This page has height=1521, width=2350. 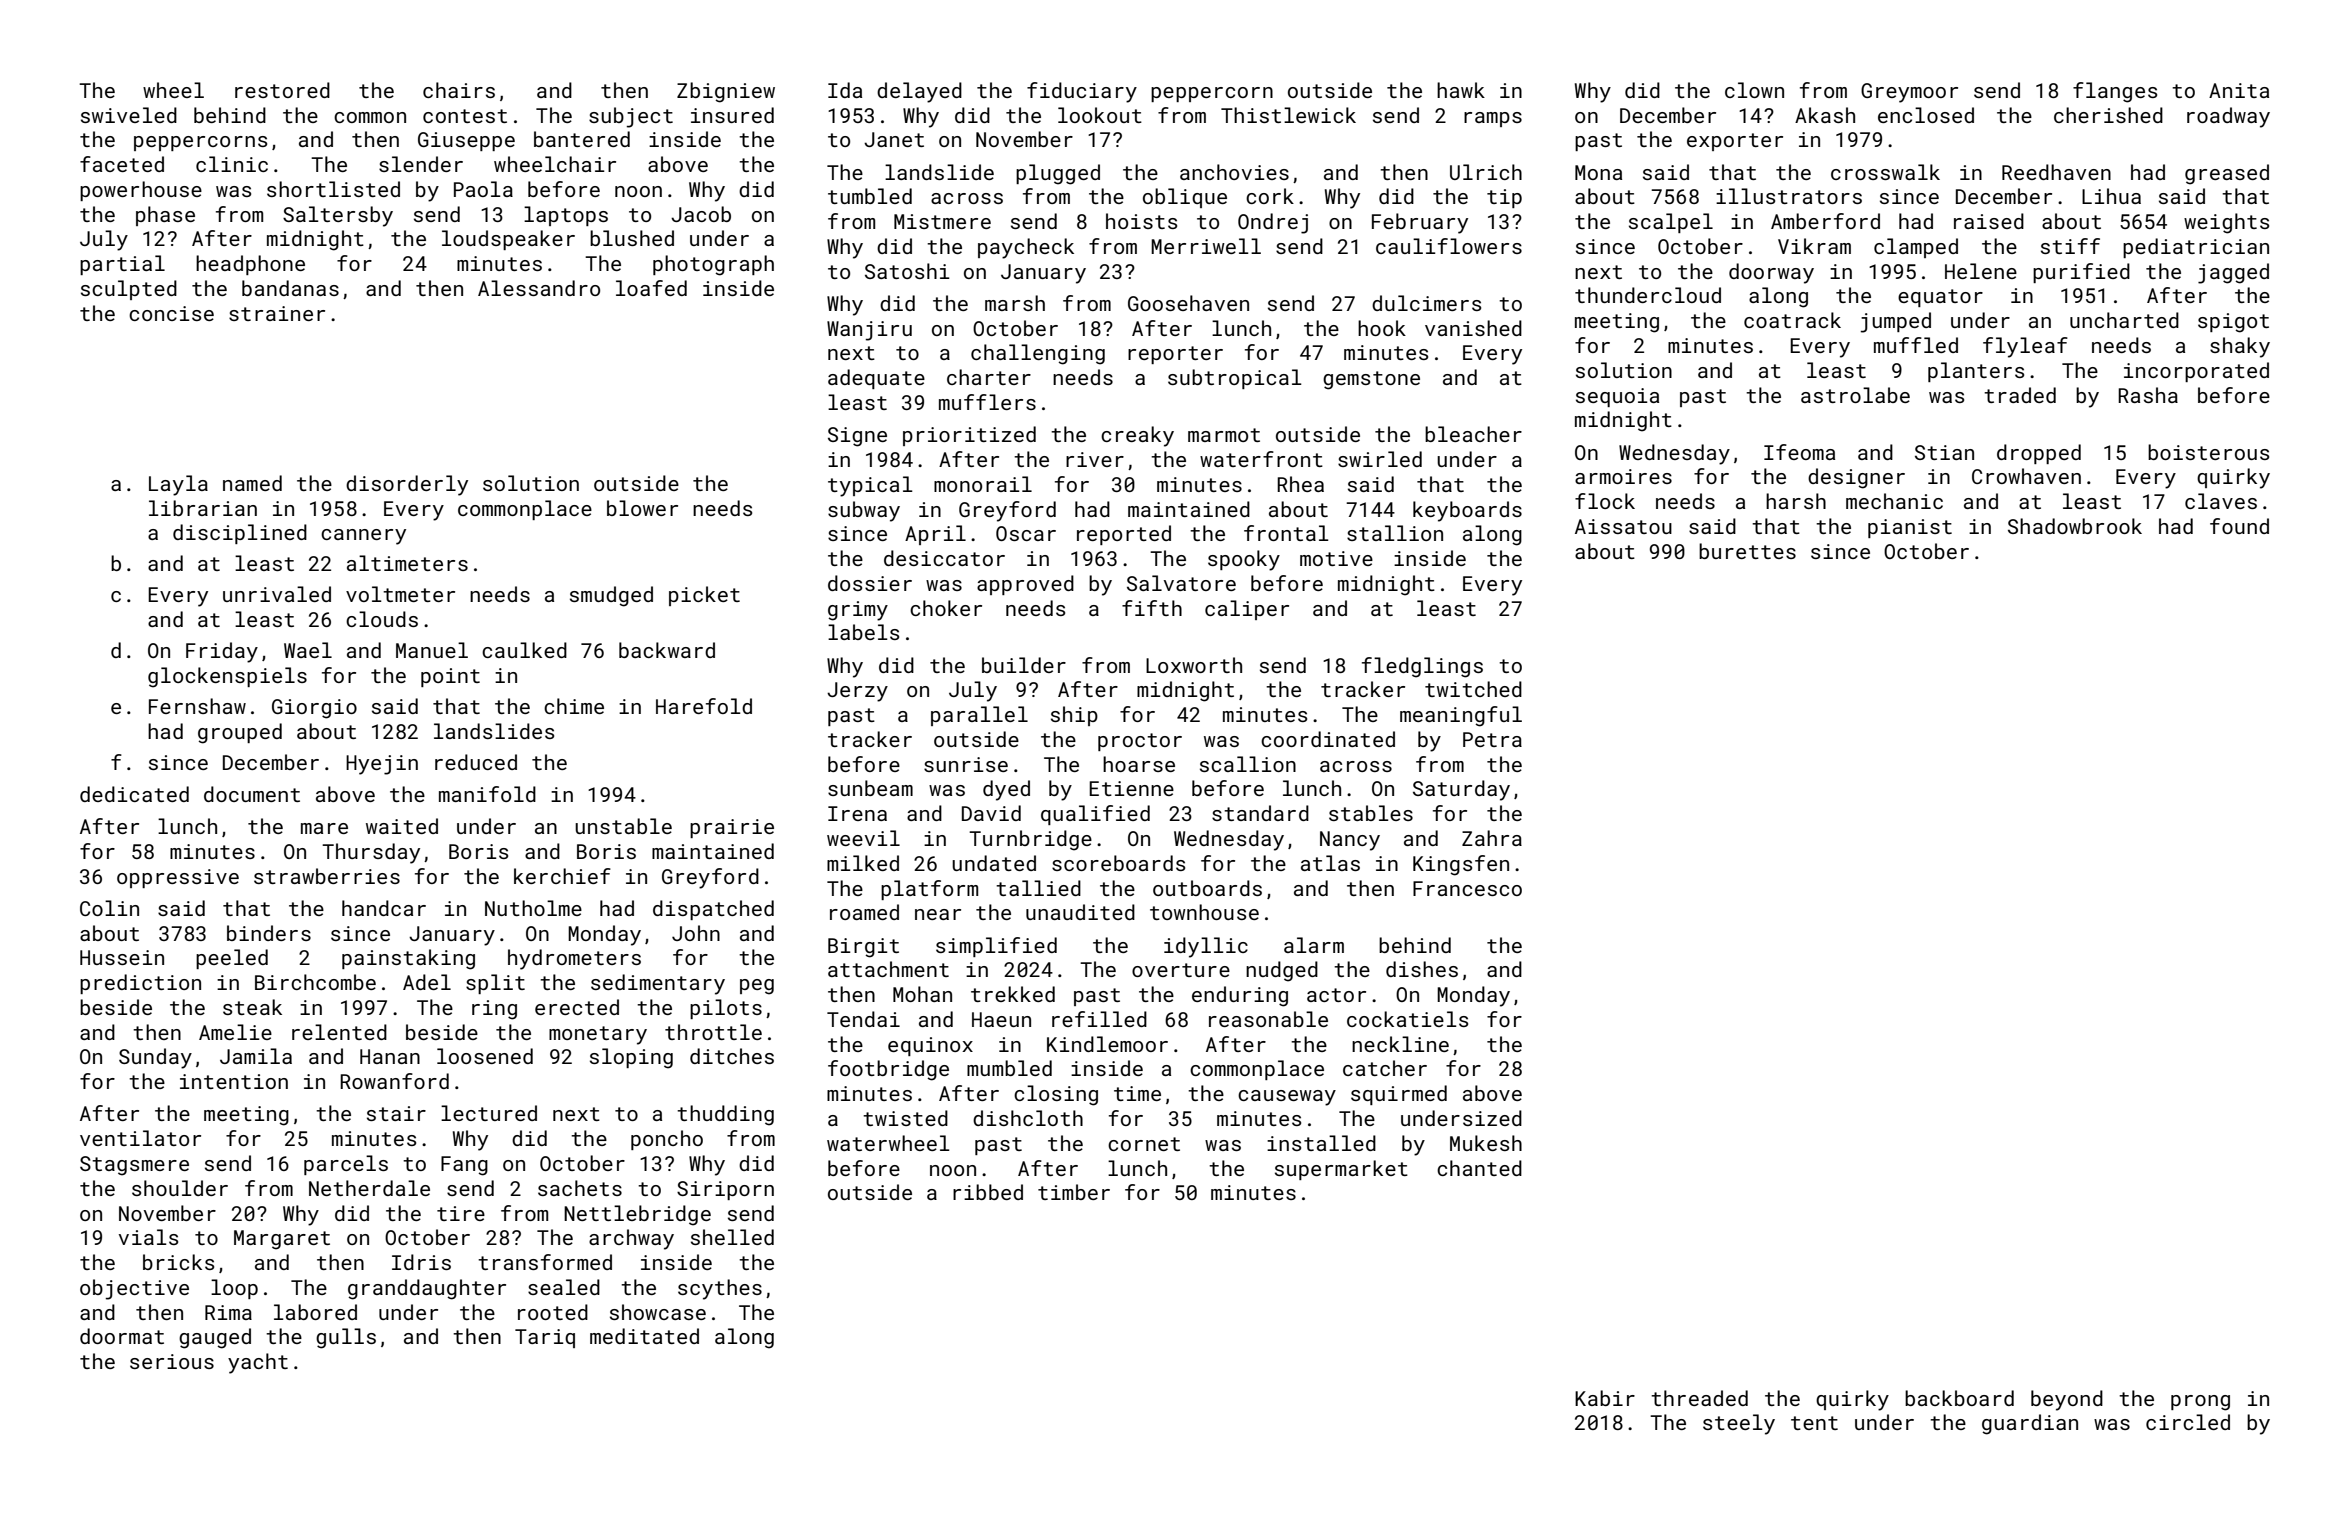 What do you see at coordinates (1422, 667) in the page?
I see `fledglings` at bounding box center [1422, 667].
